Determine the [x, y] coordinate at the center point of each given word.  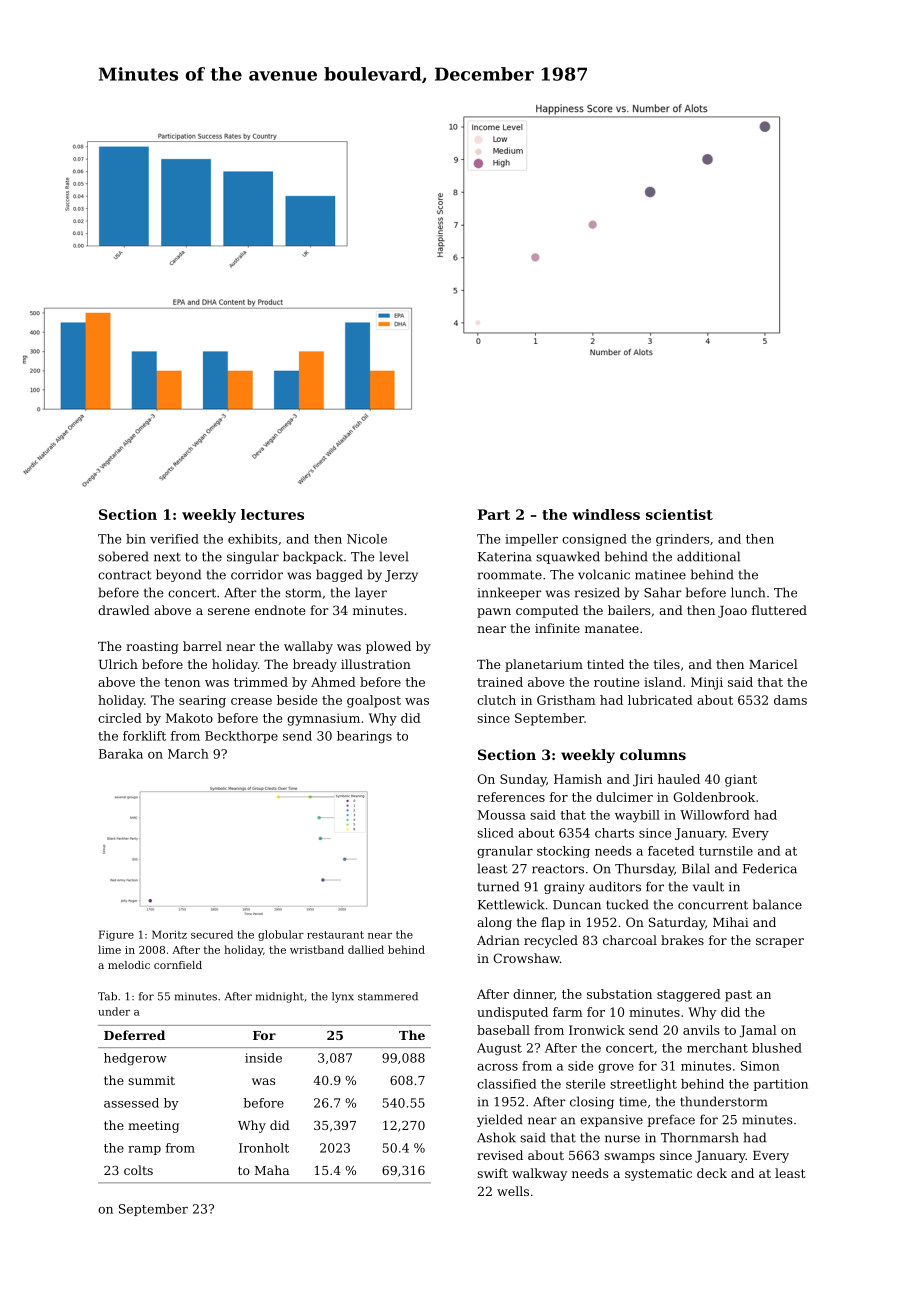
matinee [660, 575]
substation [619, 994]
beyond [178, 575]
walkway [539, 1174]
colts [138, 1170]
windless [606, 514]
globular [281, 935]
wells [513, 1191]
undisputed [512, 1013]
